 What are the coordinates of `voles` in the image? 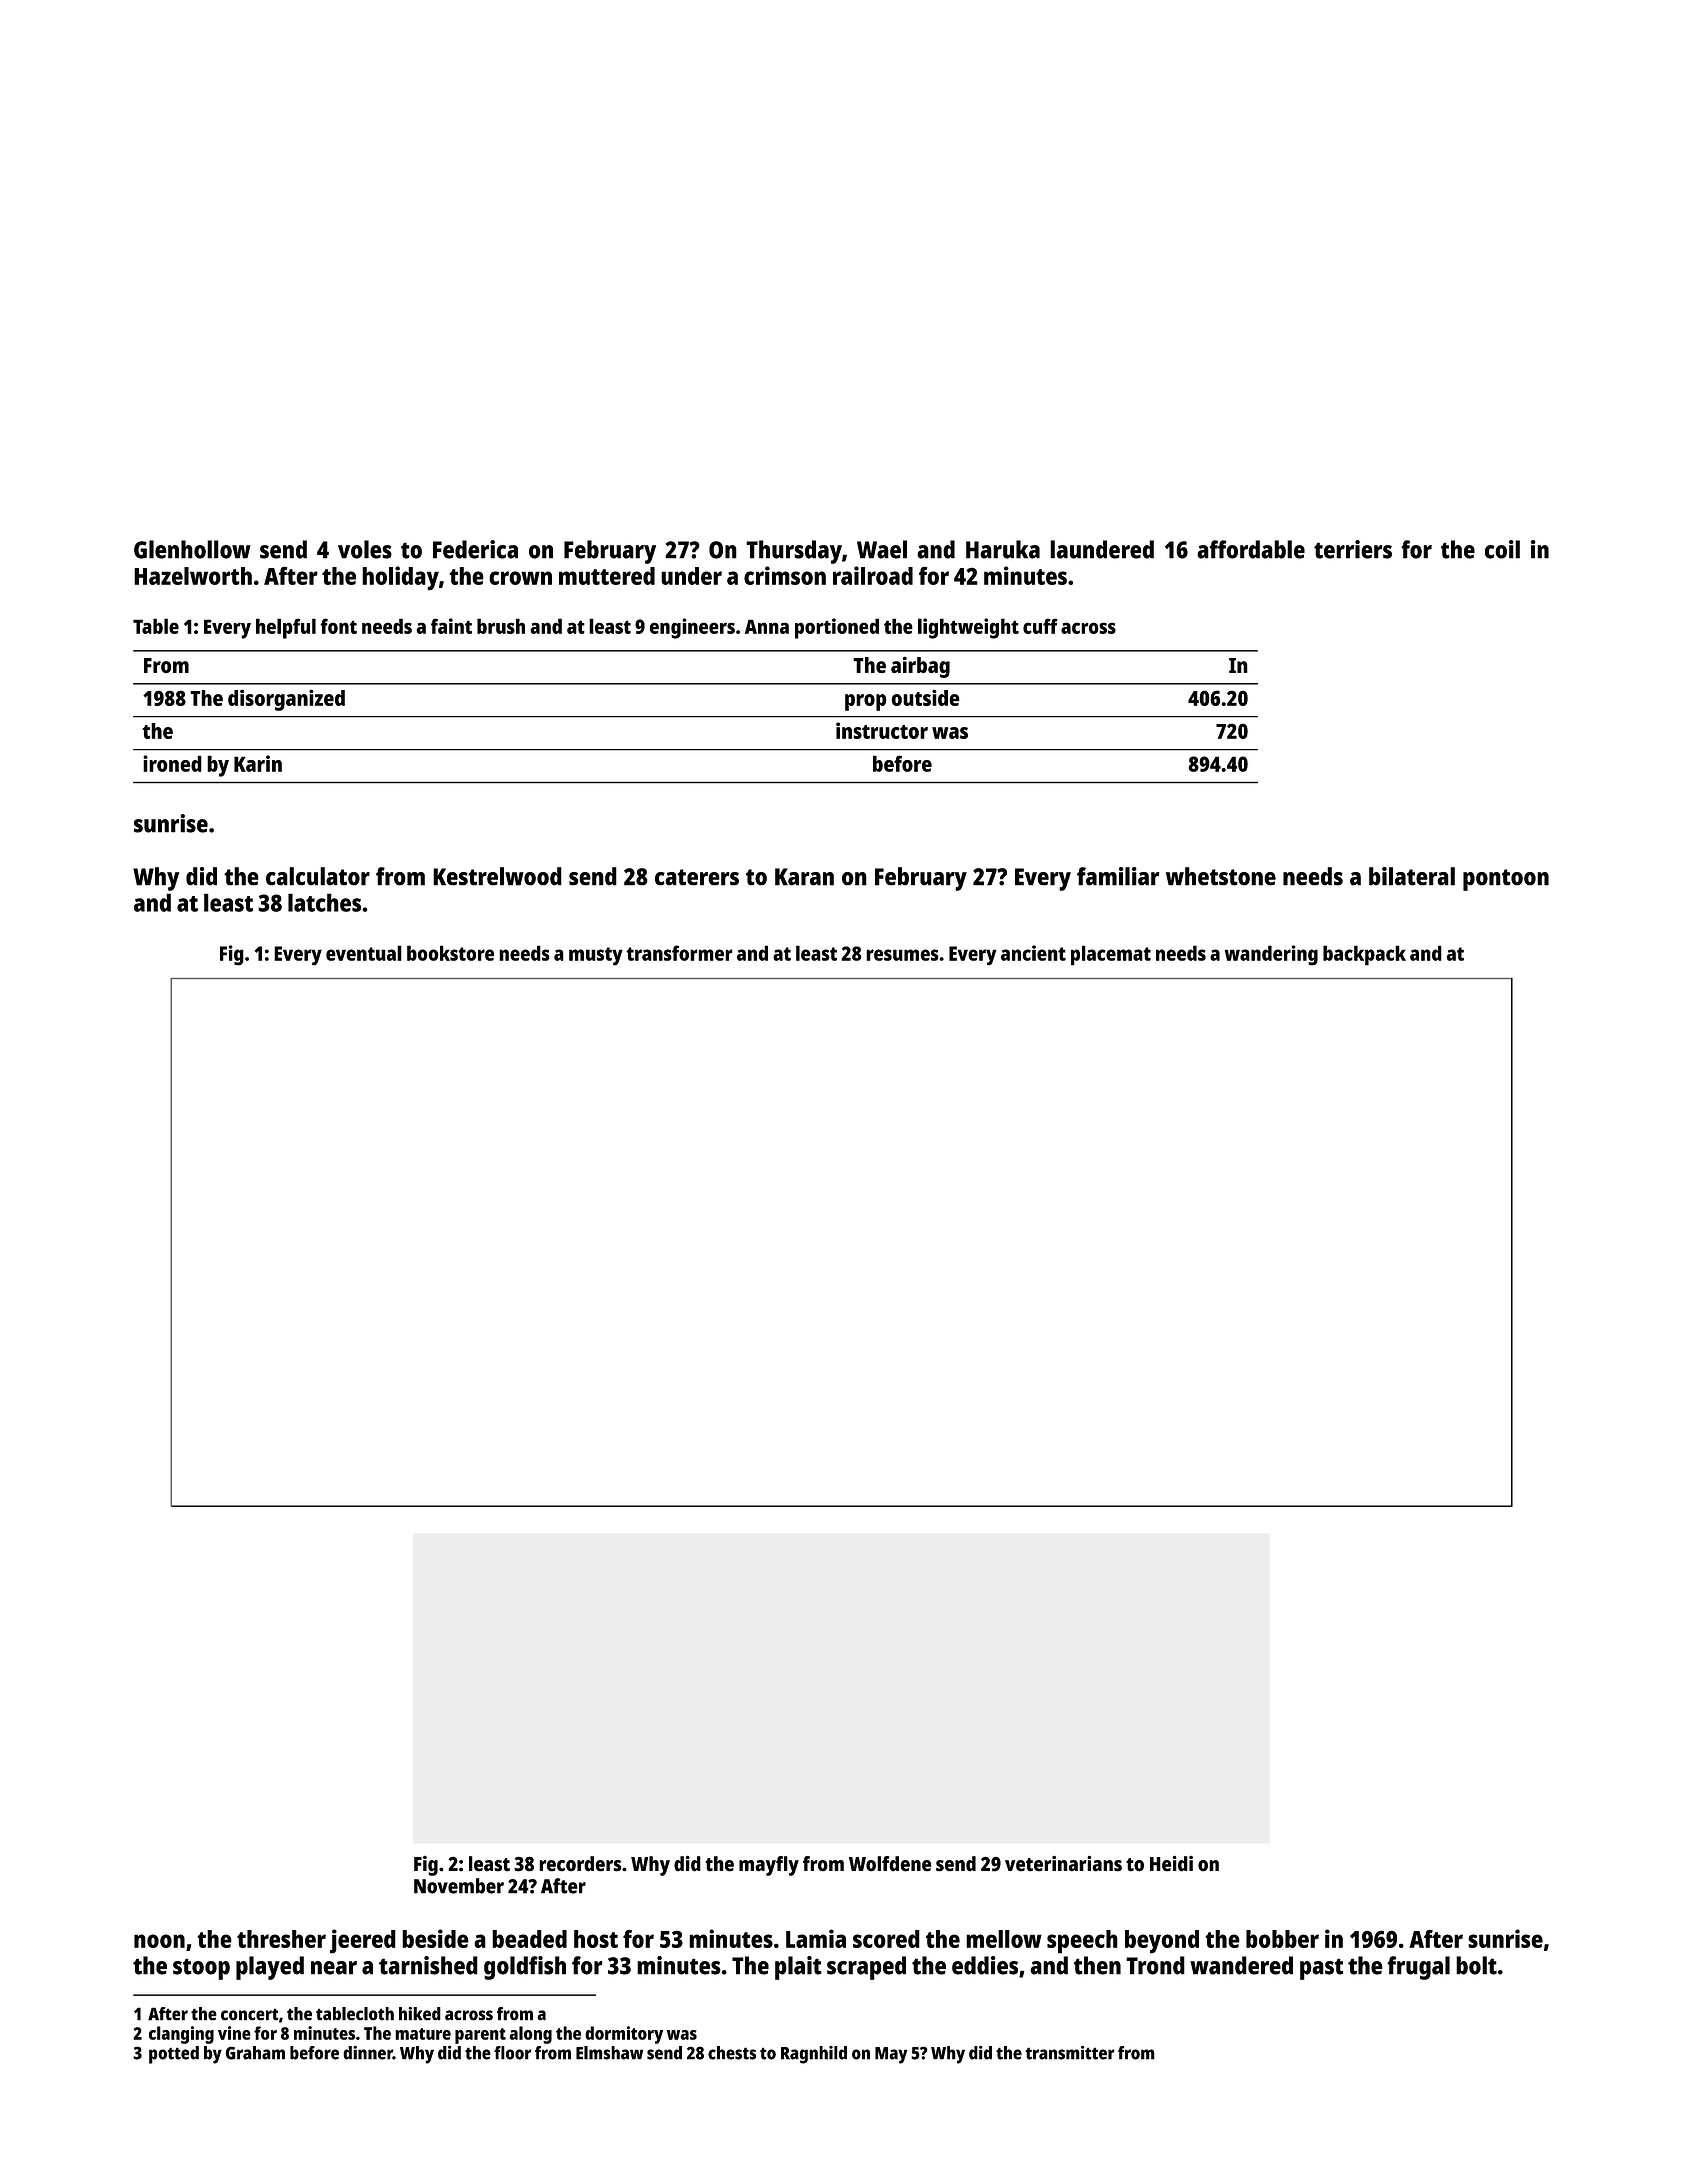 It's located at (365, 549).
